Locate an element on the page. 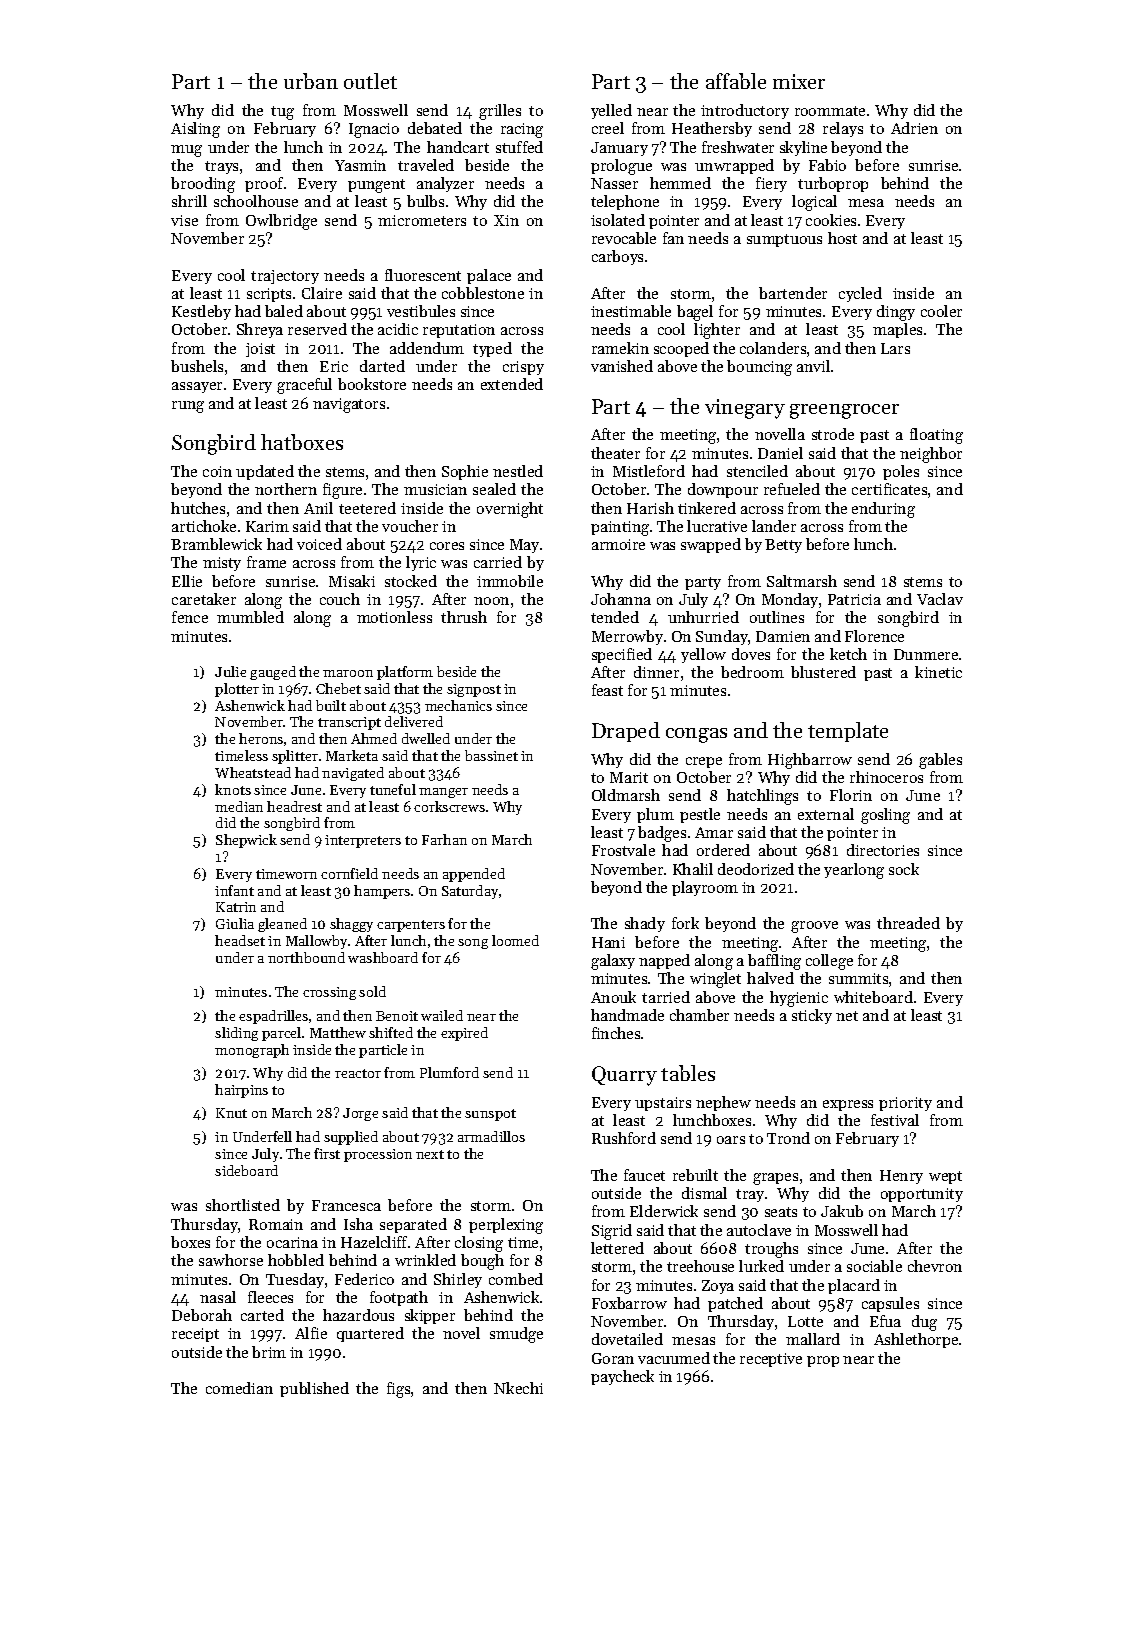  yearlong is located at coordinates (854, 871).
